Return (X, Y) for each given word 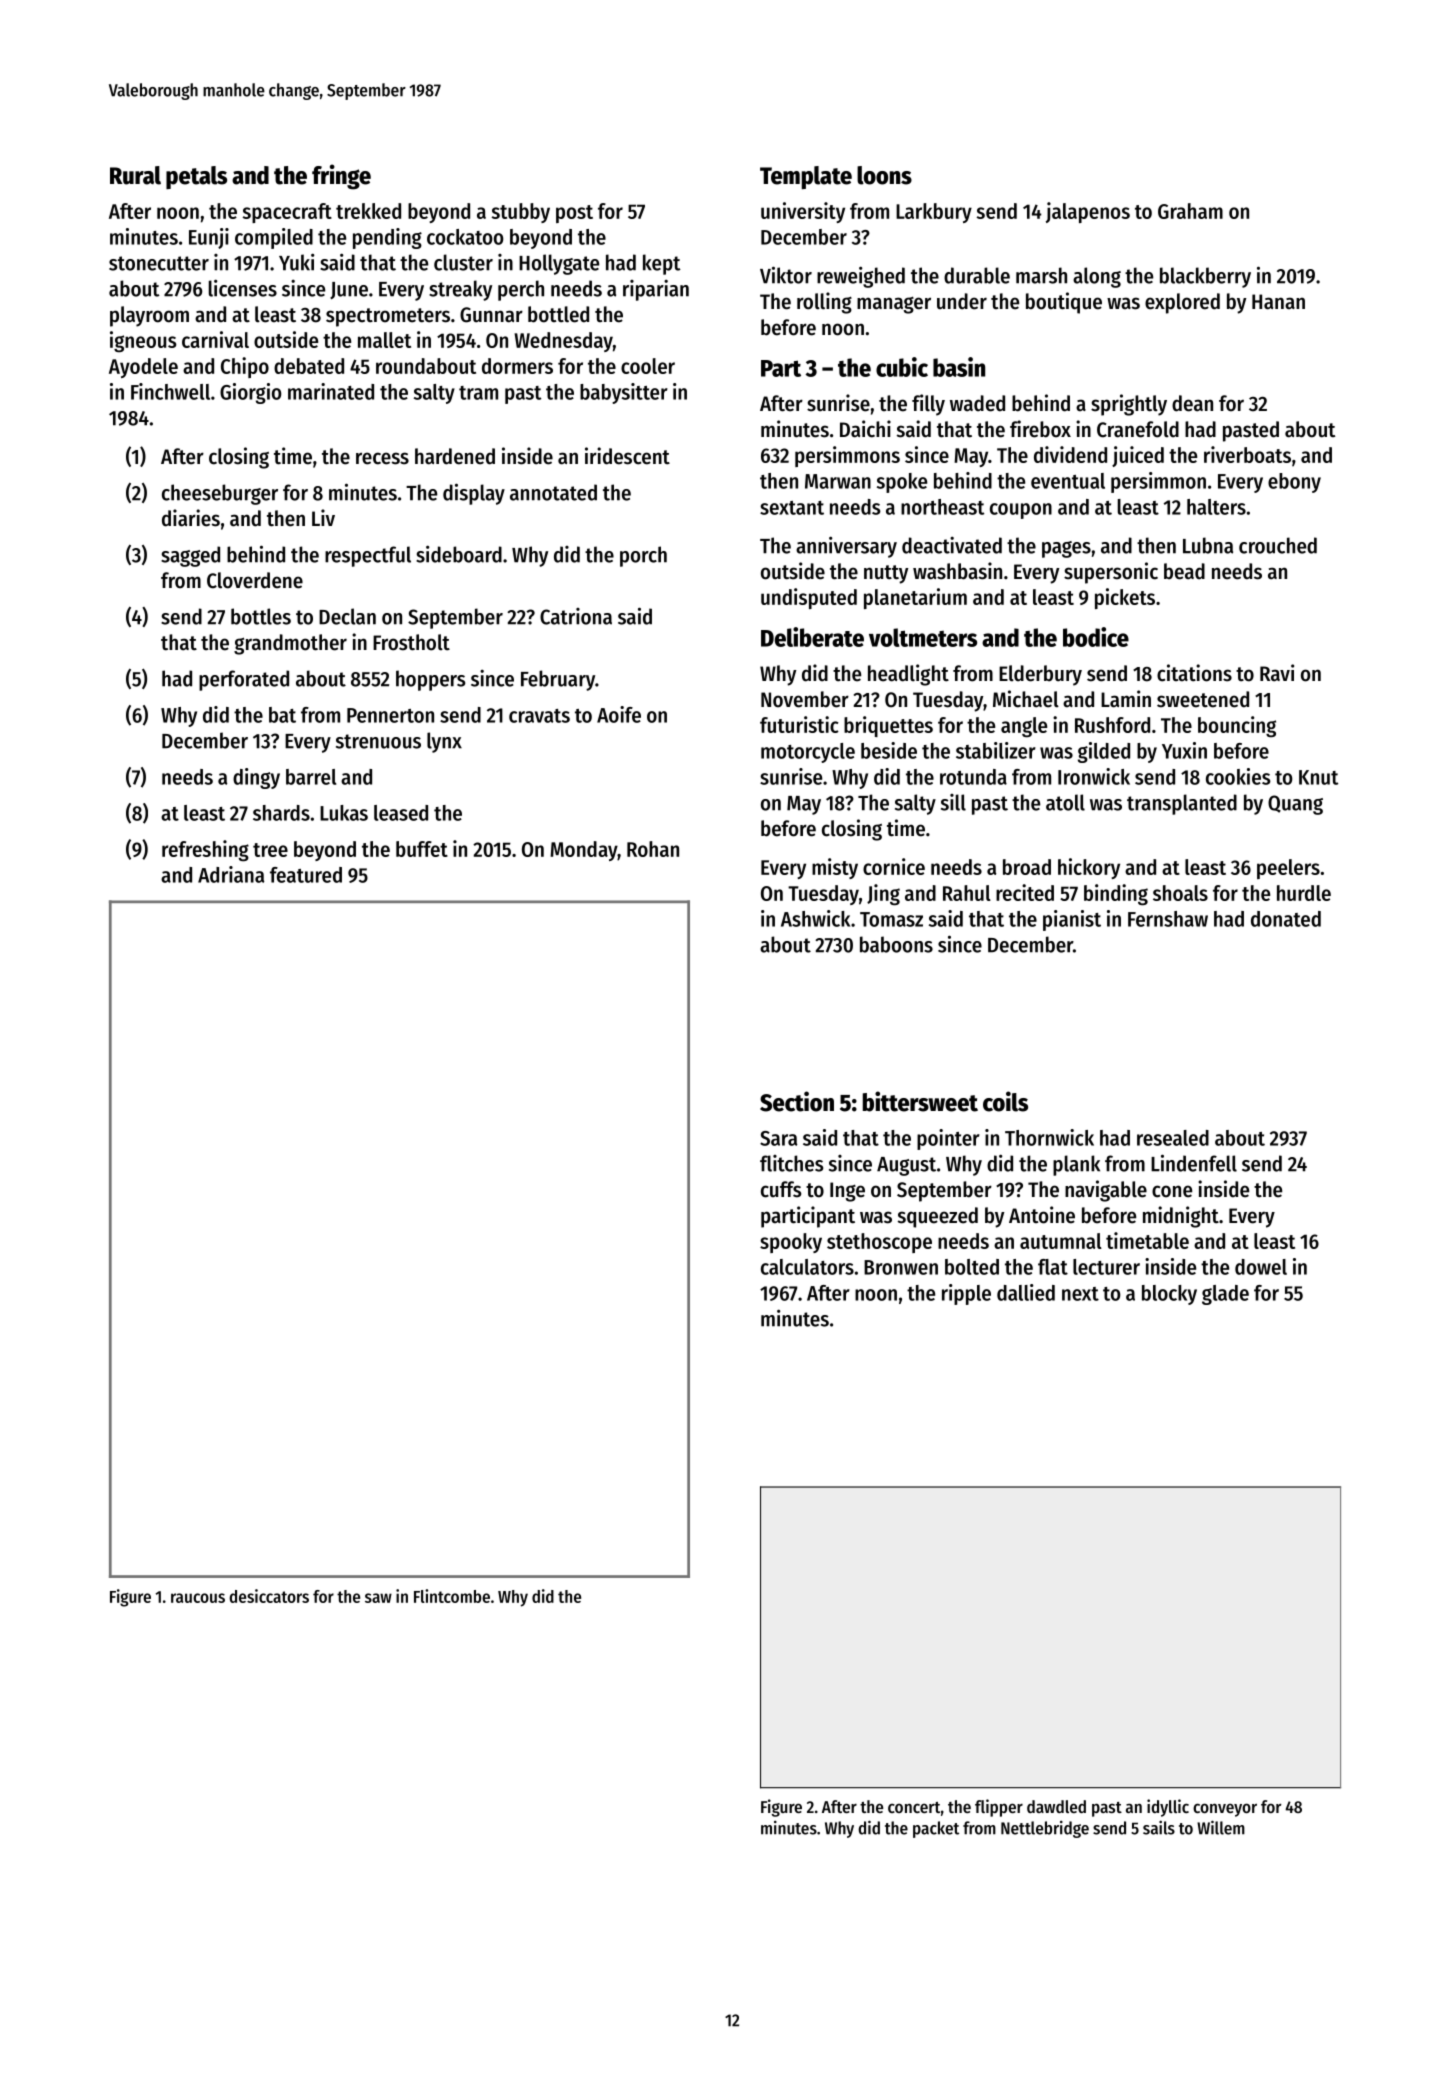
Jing (883, 895)
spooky (791, 1243)
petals (196, 177)
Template (806, 177)
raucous (198, 1598)
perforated (244, 680)
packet (936, 1829)
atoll (1065, 802)
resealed (1173, 1138)
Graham (1190, 211)
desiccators (269, 1596)
